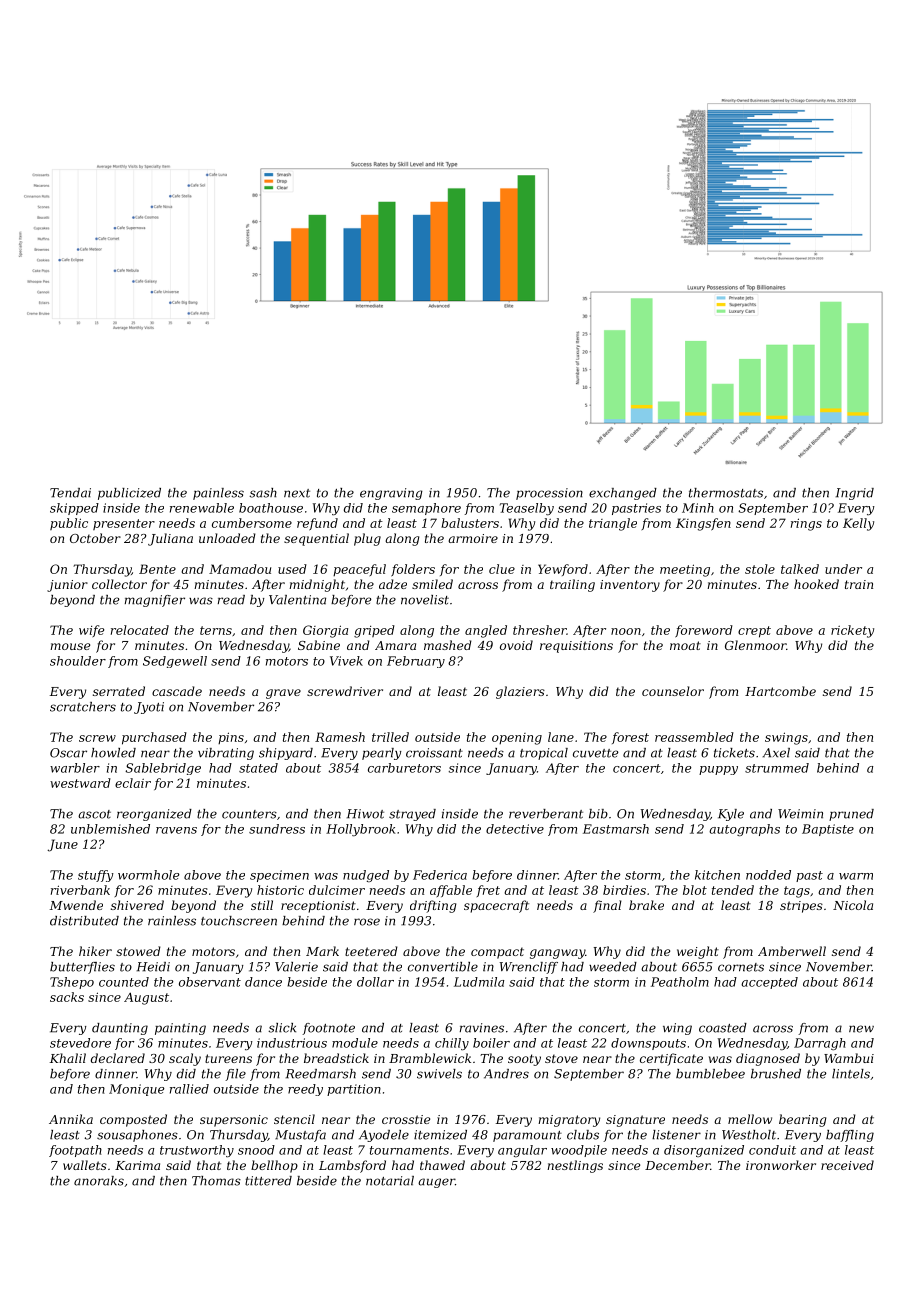  What do you see at coordinates (549, 494) in the screenshot?
I see `procession` at bounding box center [549, 494].
